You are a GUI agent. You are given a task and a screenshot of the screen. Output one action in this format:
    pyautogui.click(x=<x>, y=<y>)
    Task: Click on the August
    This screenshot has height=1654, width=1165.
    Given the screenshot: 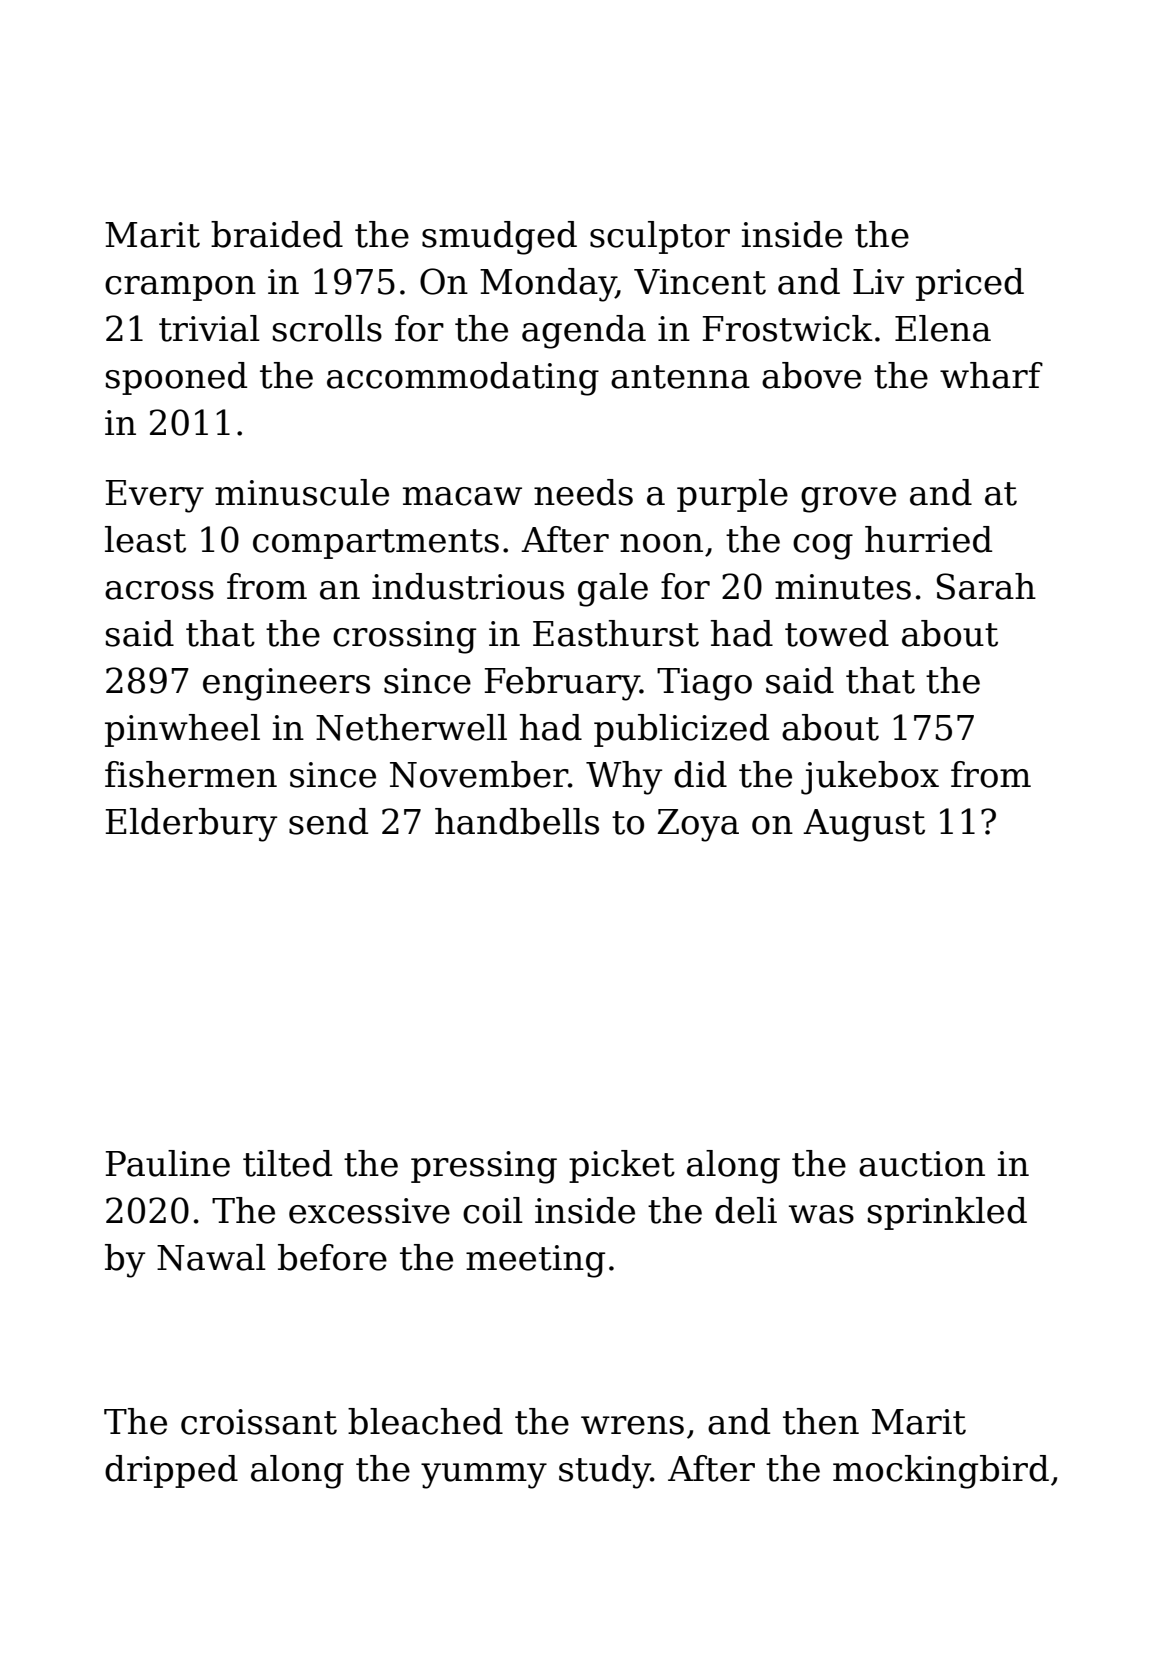 What is the action you would take?
    pyautogui.click(x=864, y=825)
